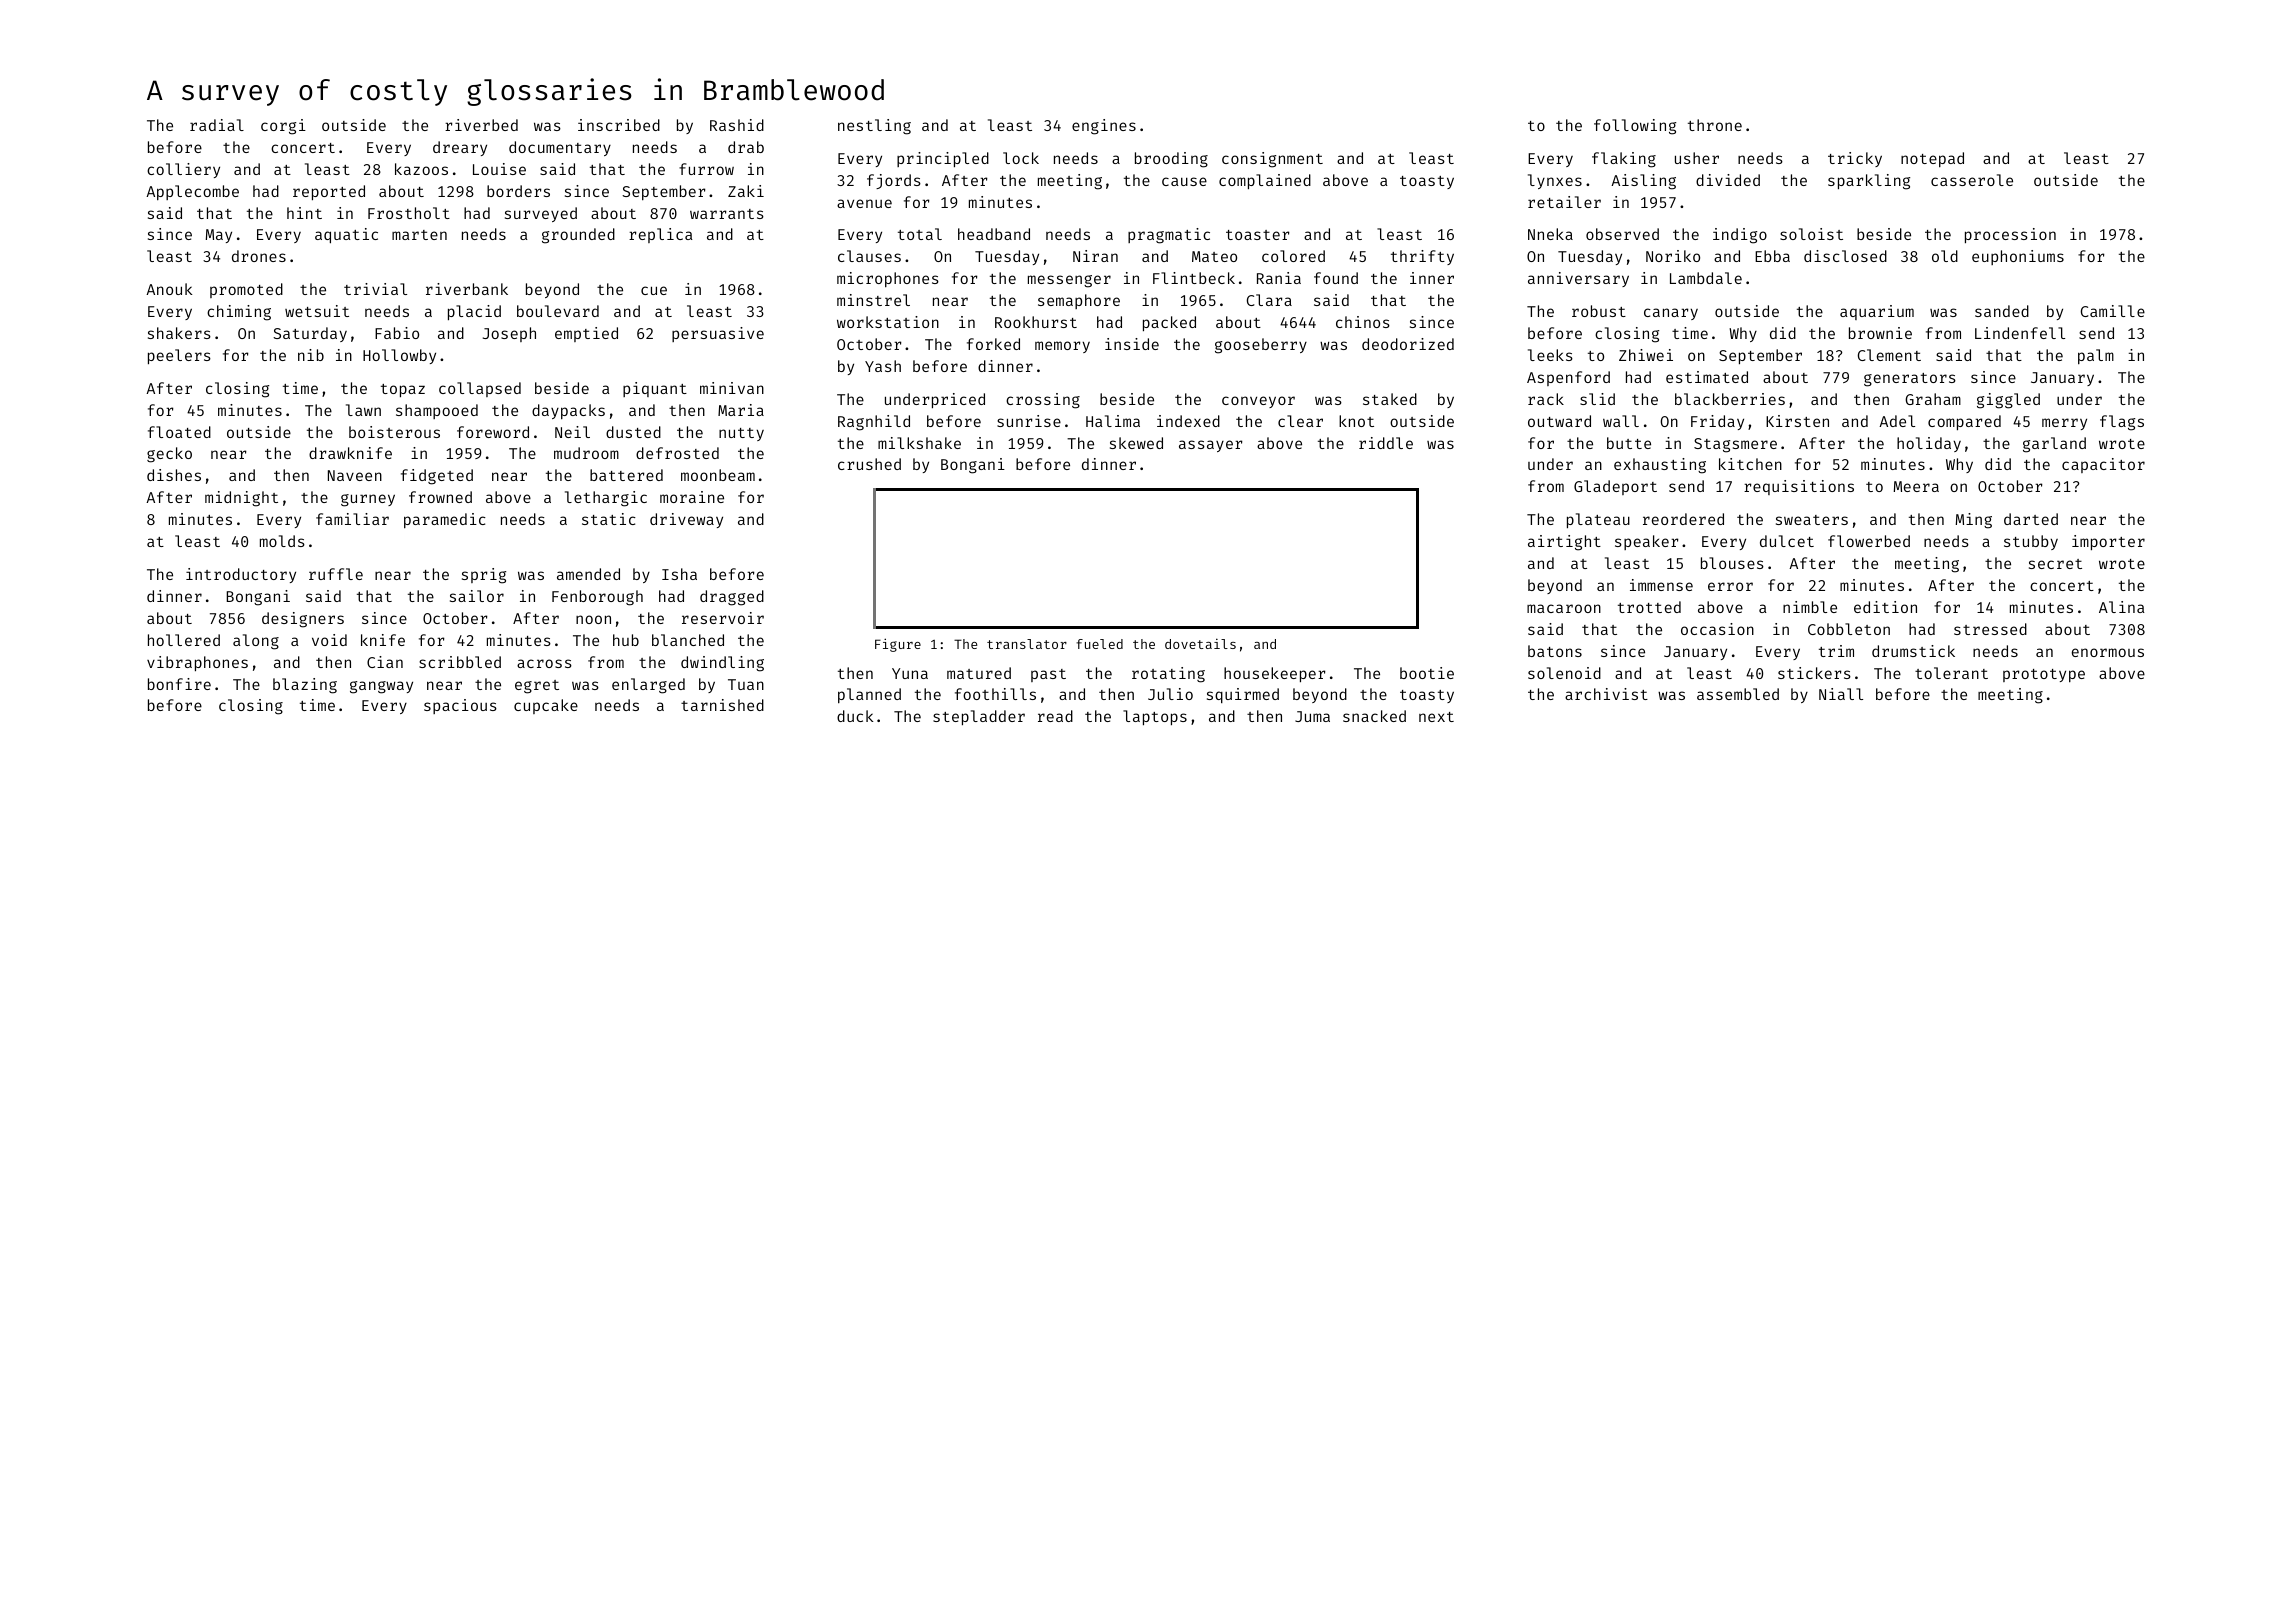 The width and height of the screenshot is (2292, 1620). What do you see at coordinates (1265, 181) in the screenshot?
I see `complained` at bounding box center [1265, 181].
